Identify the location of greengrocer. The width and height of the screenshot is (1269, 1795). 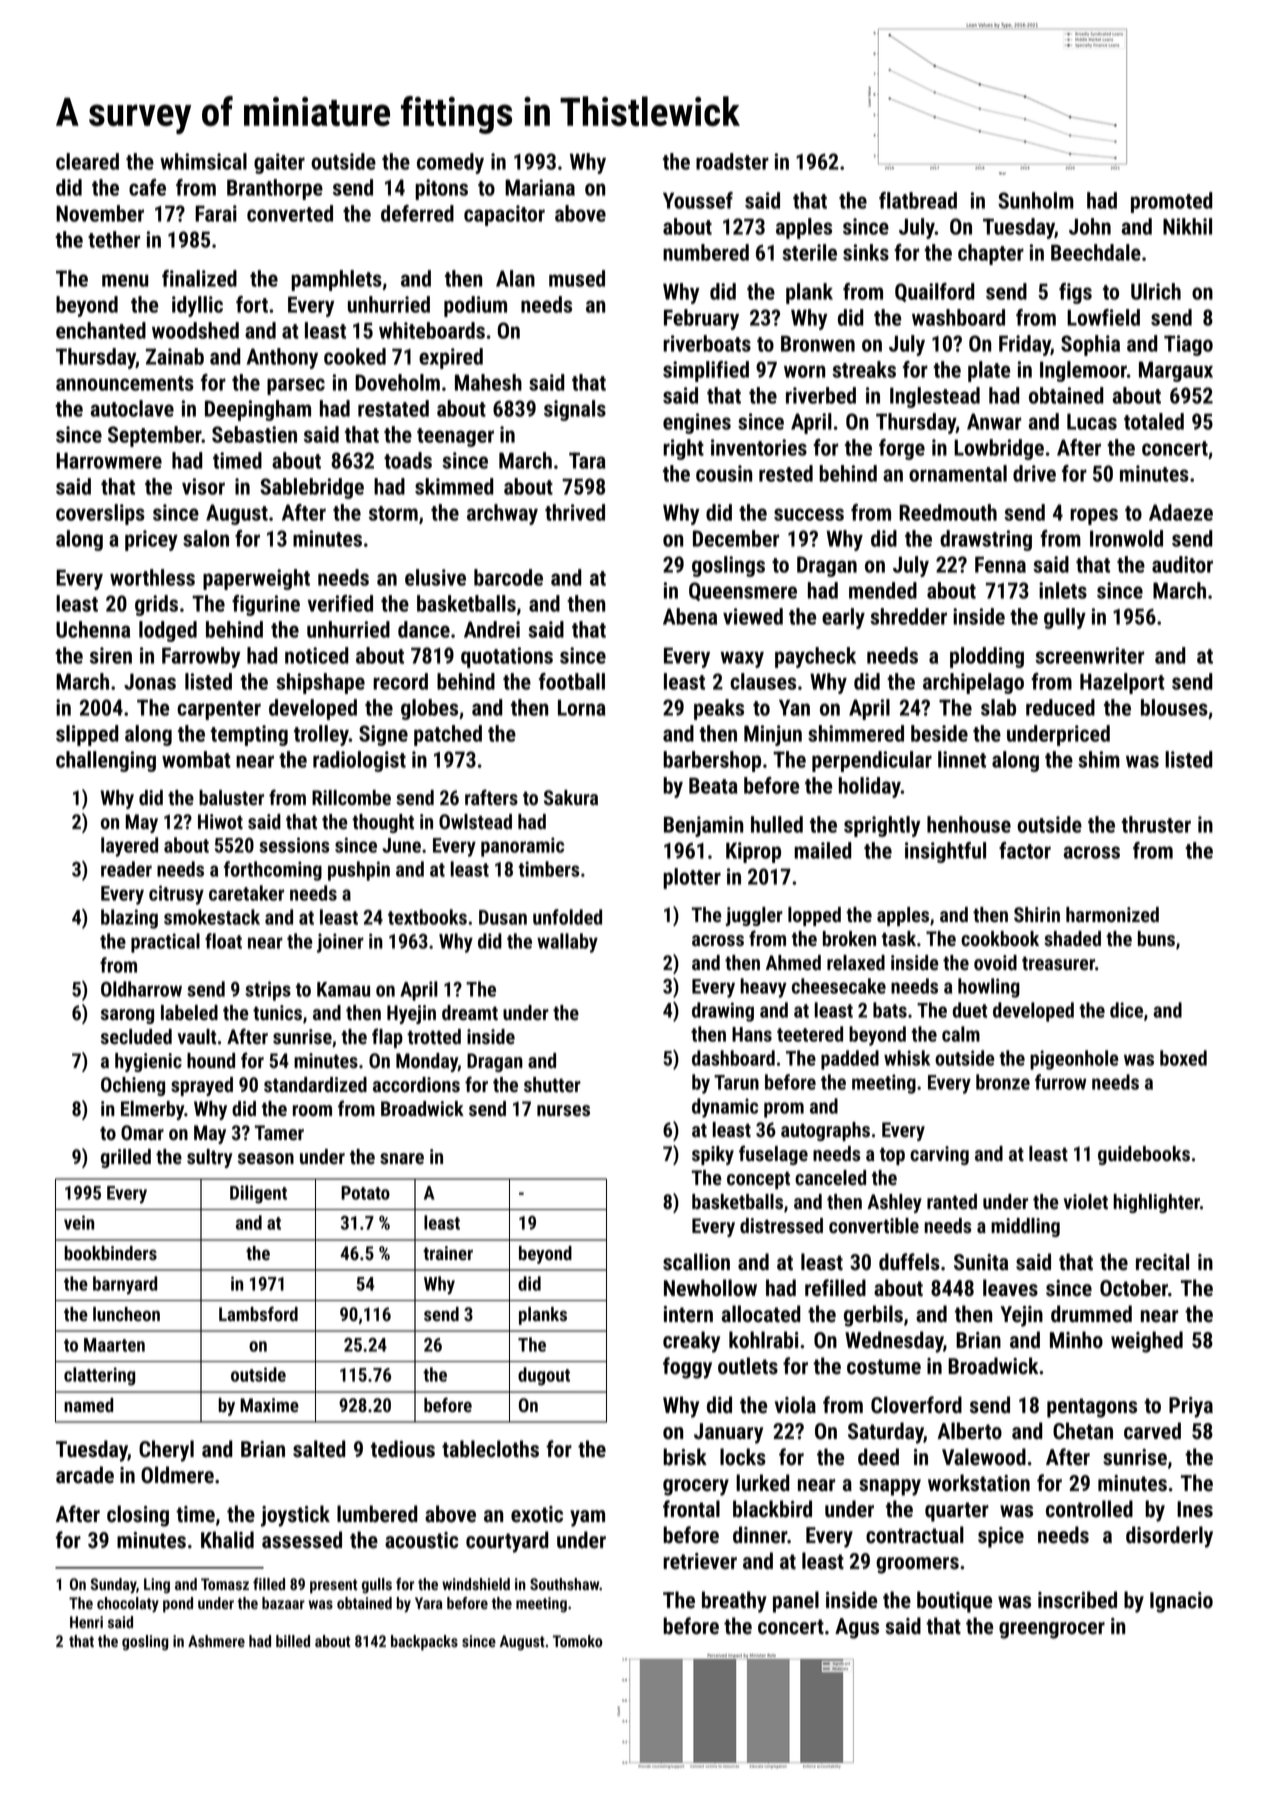
(1052, 1630).
